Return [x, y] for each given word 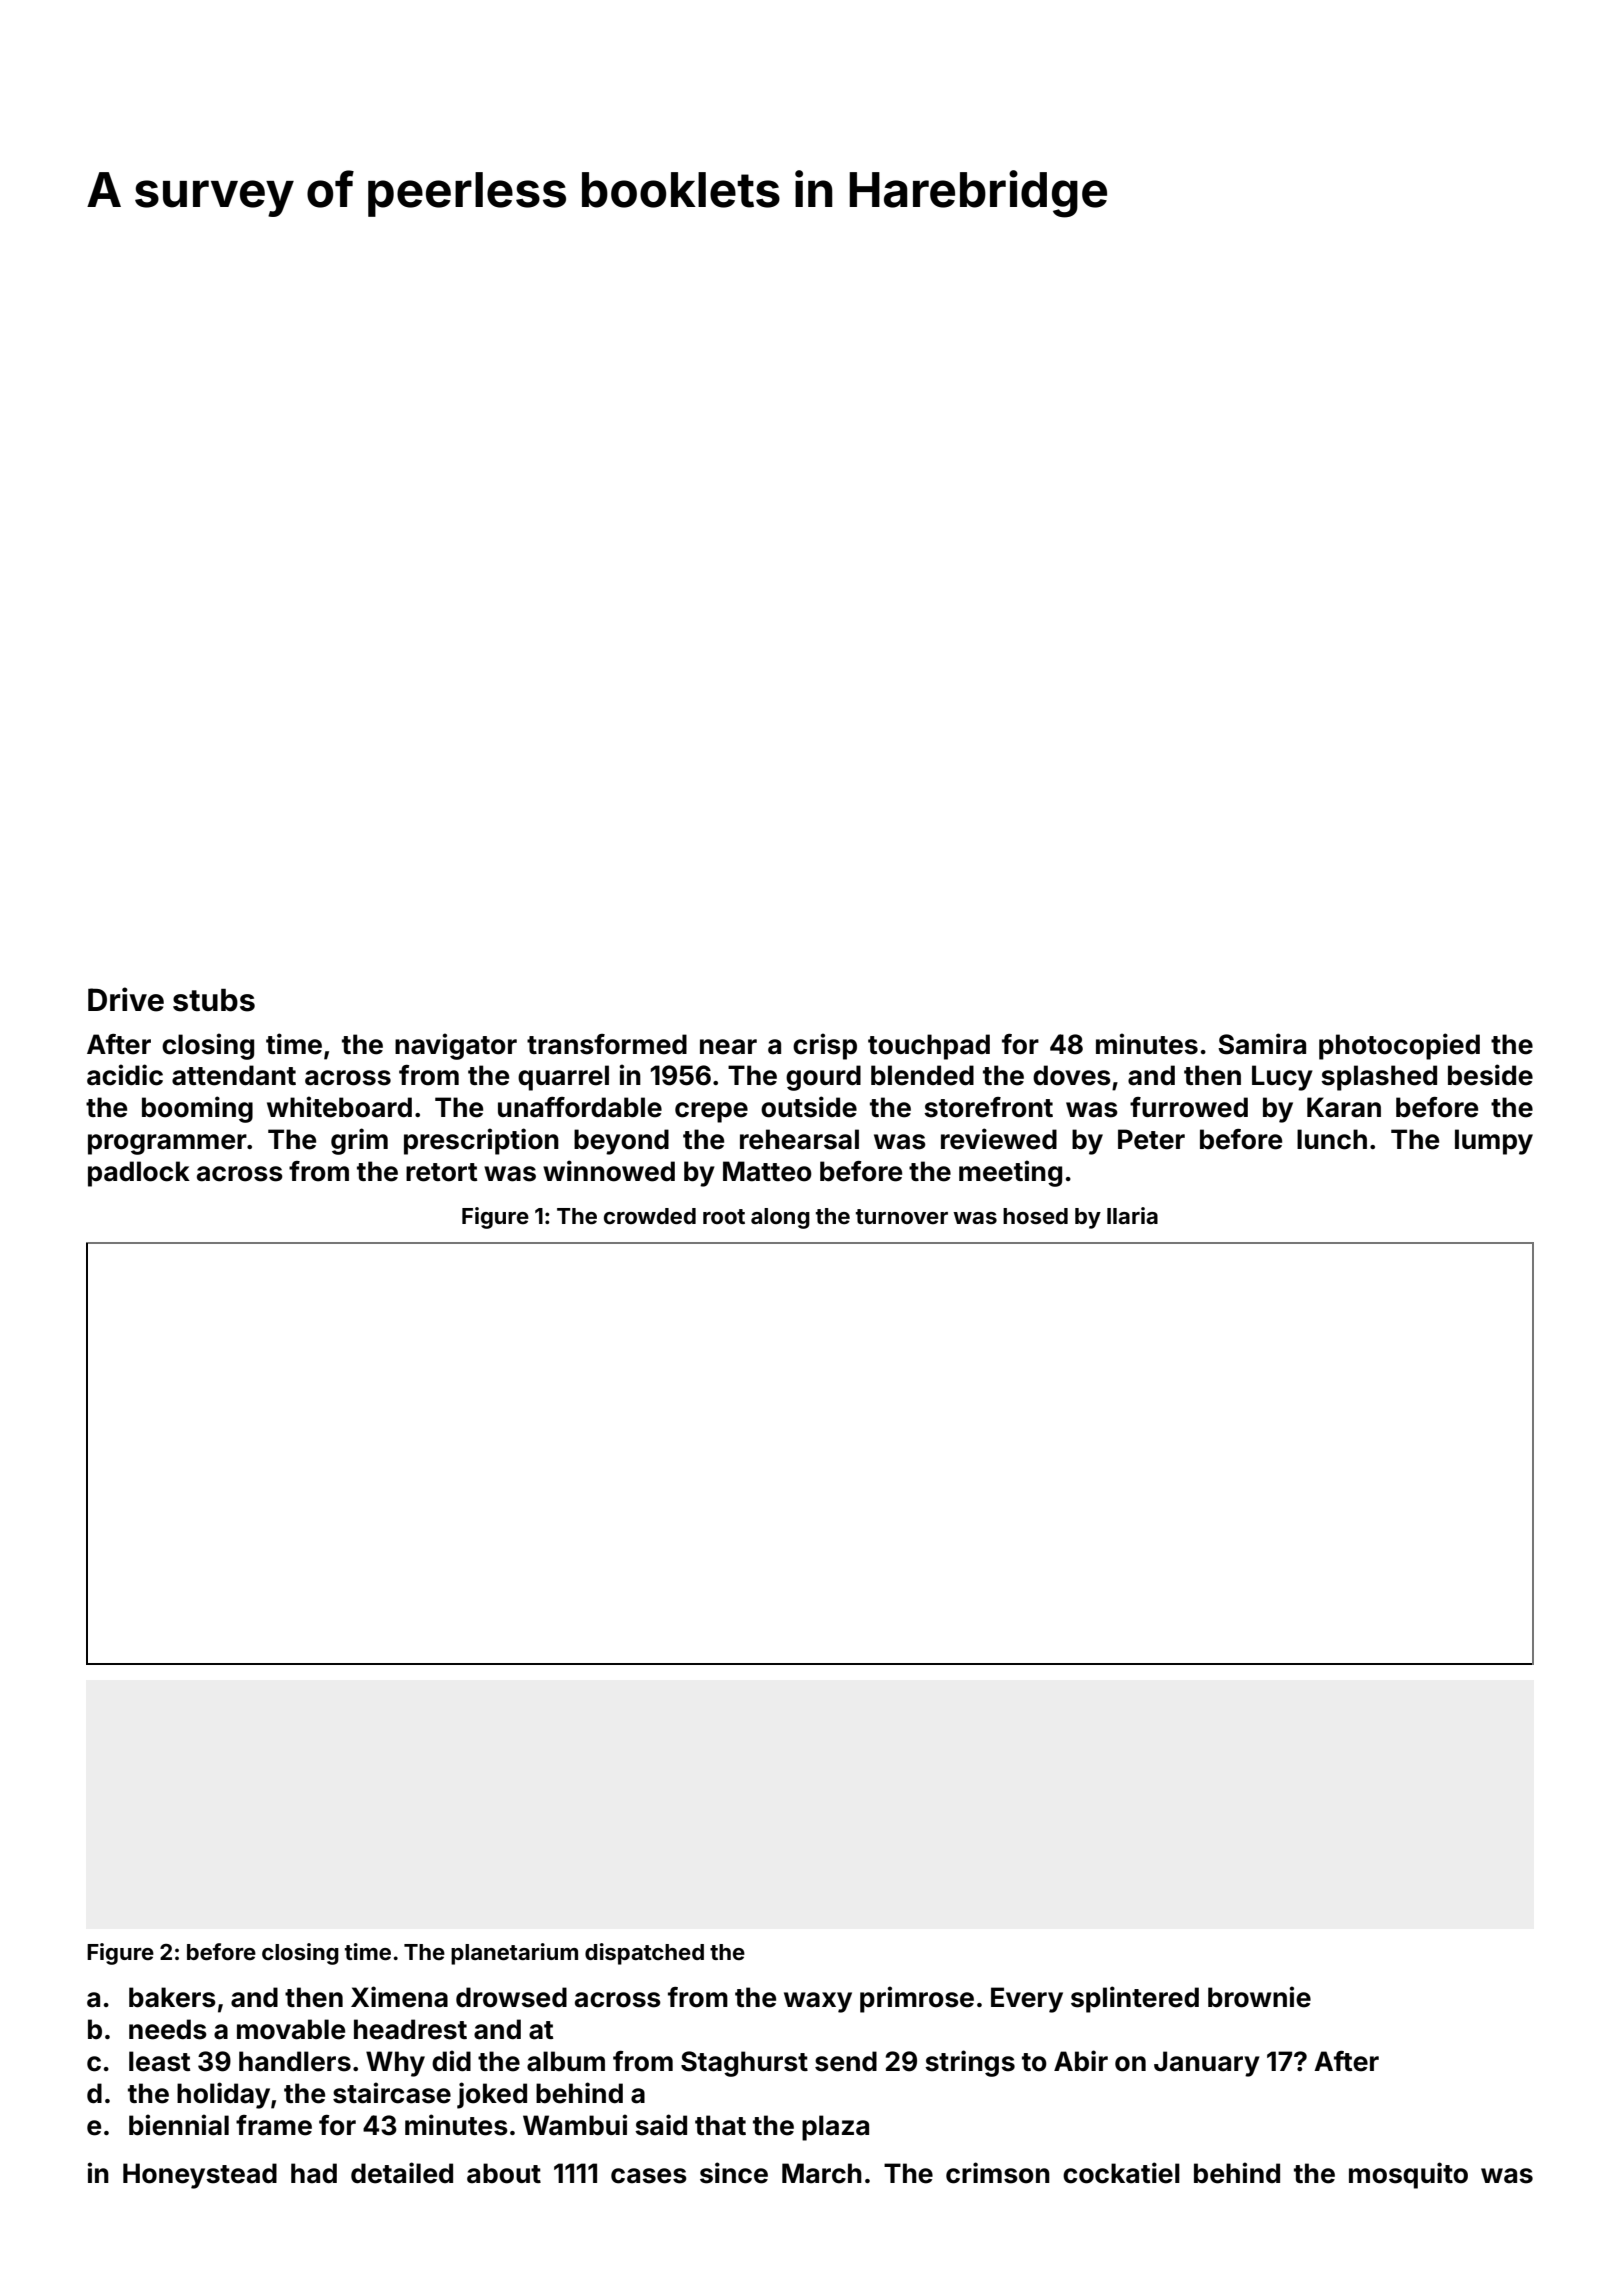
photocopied [1399, 1046]
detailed [402, 2173]
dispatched [644, 1954]
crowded [650, 1216]
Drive [126, 999]
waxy [818, 2002]
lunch [1332, 1139]
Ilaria [1132, 1215]
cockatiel [1121, 2173]
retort [441, 1172]
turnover [902, 1216]
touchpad [929, 1047]
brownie [1259, 1997]
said [661, 2125]
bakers [172, 1997]
